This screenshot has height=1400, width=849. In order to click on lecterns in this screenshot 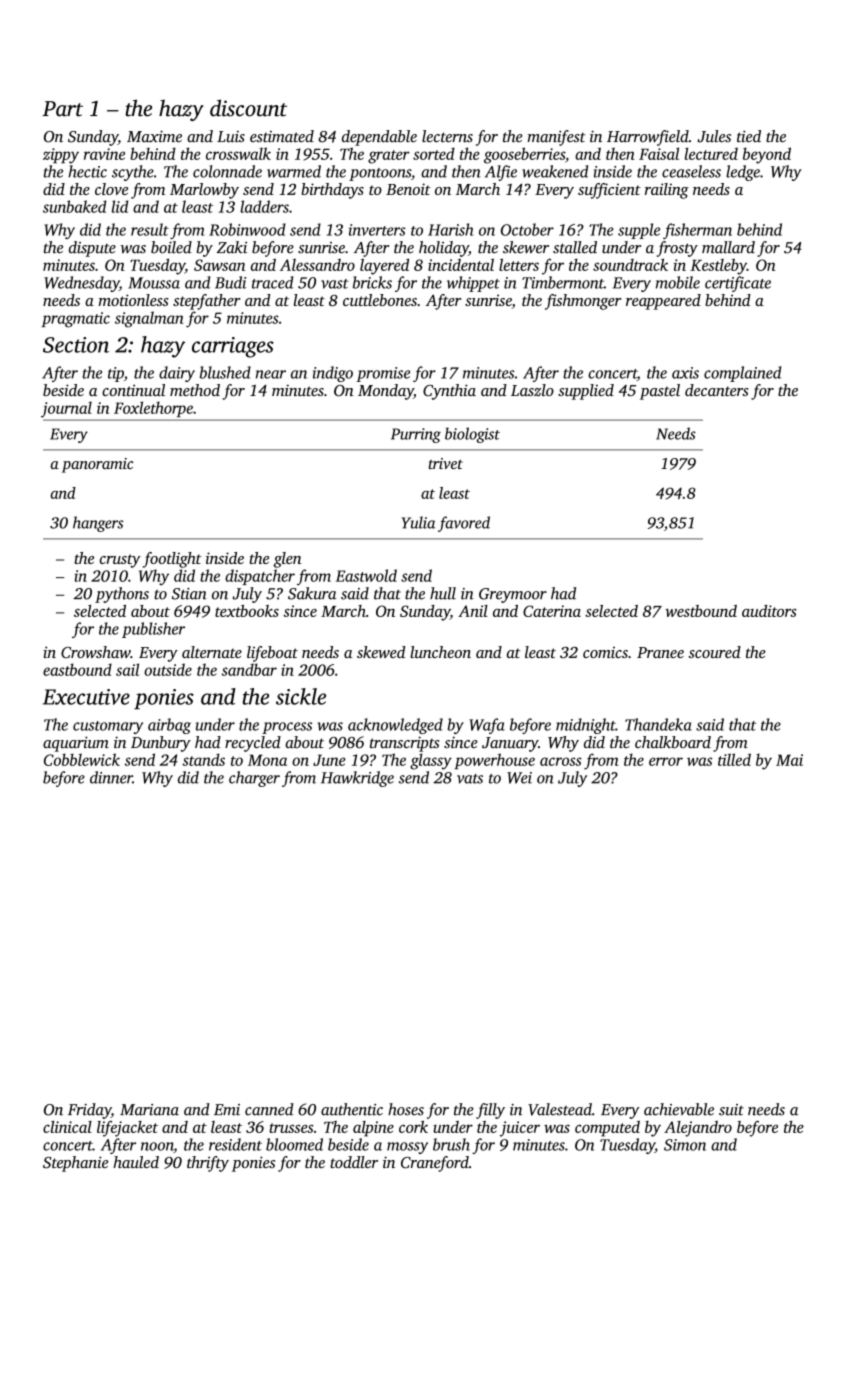, I will do `click(447, 136)`.
